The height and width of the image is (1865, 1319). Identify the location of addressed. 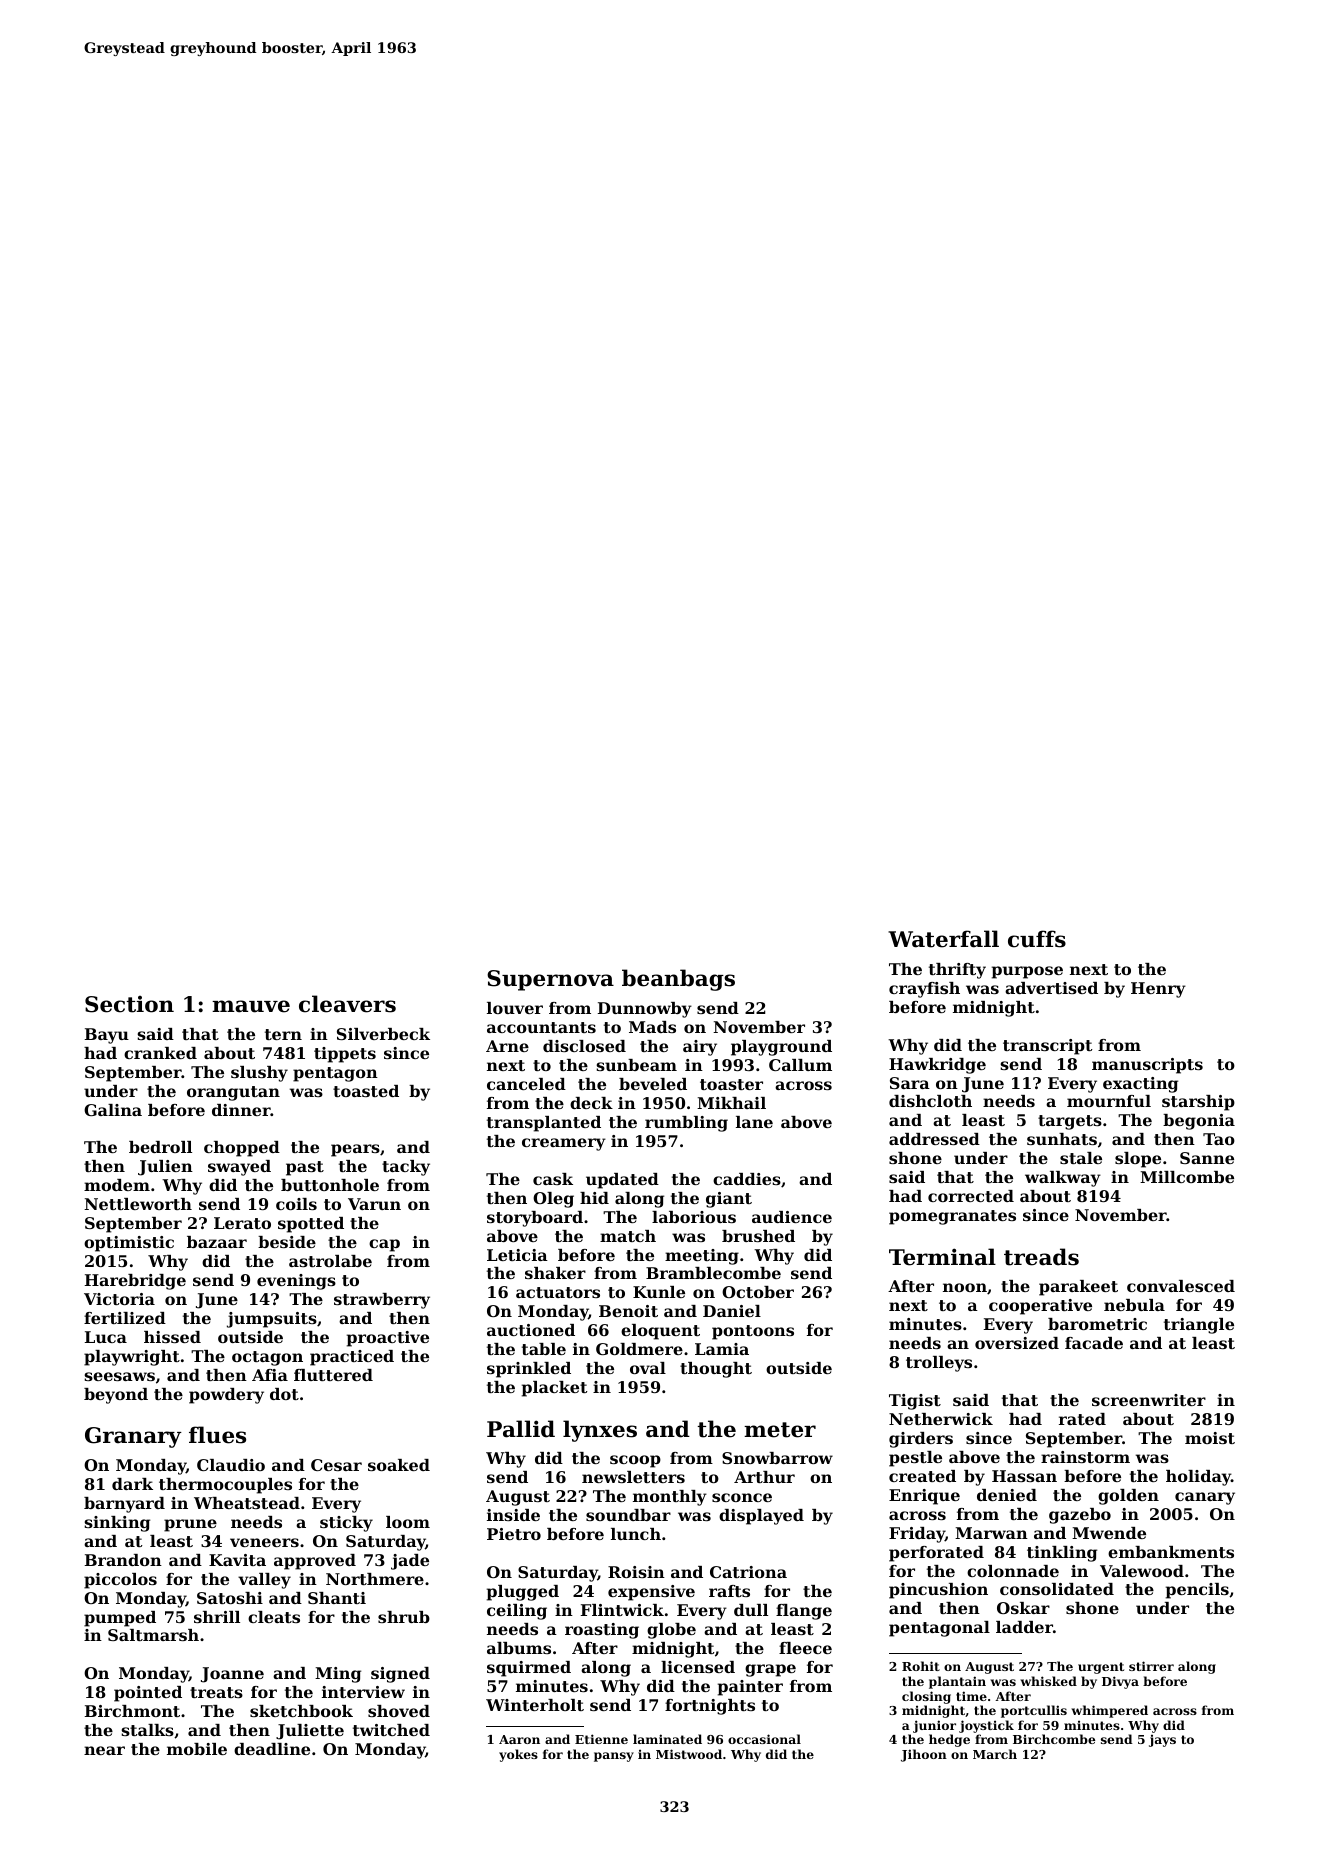
(934, 1139).
